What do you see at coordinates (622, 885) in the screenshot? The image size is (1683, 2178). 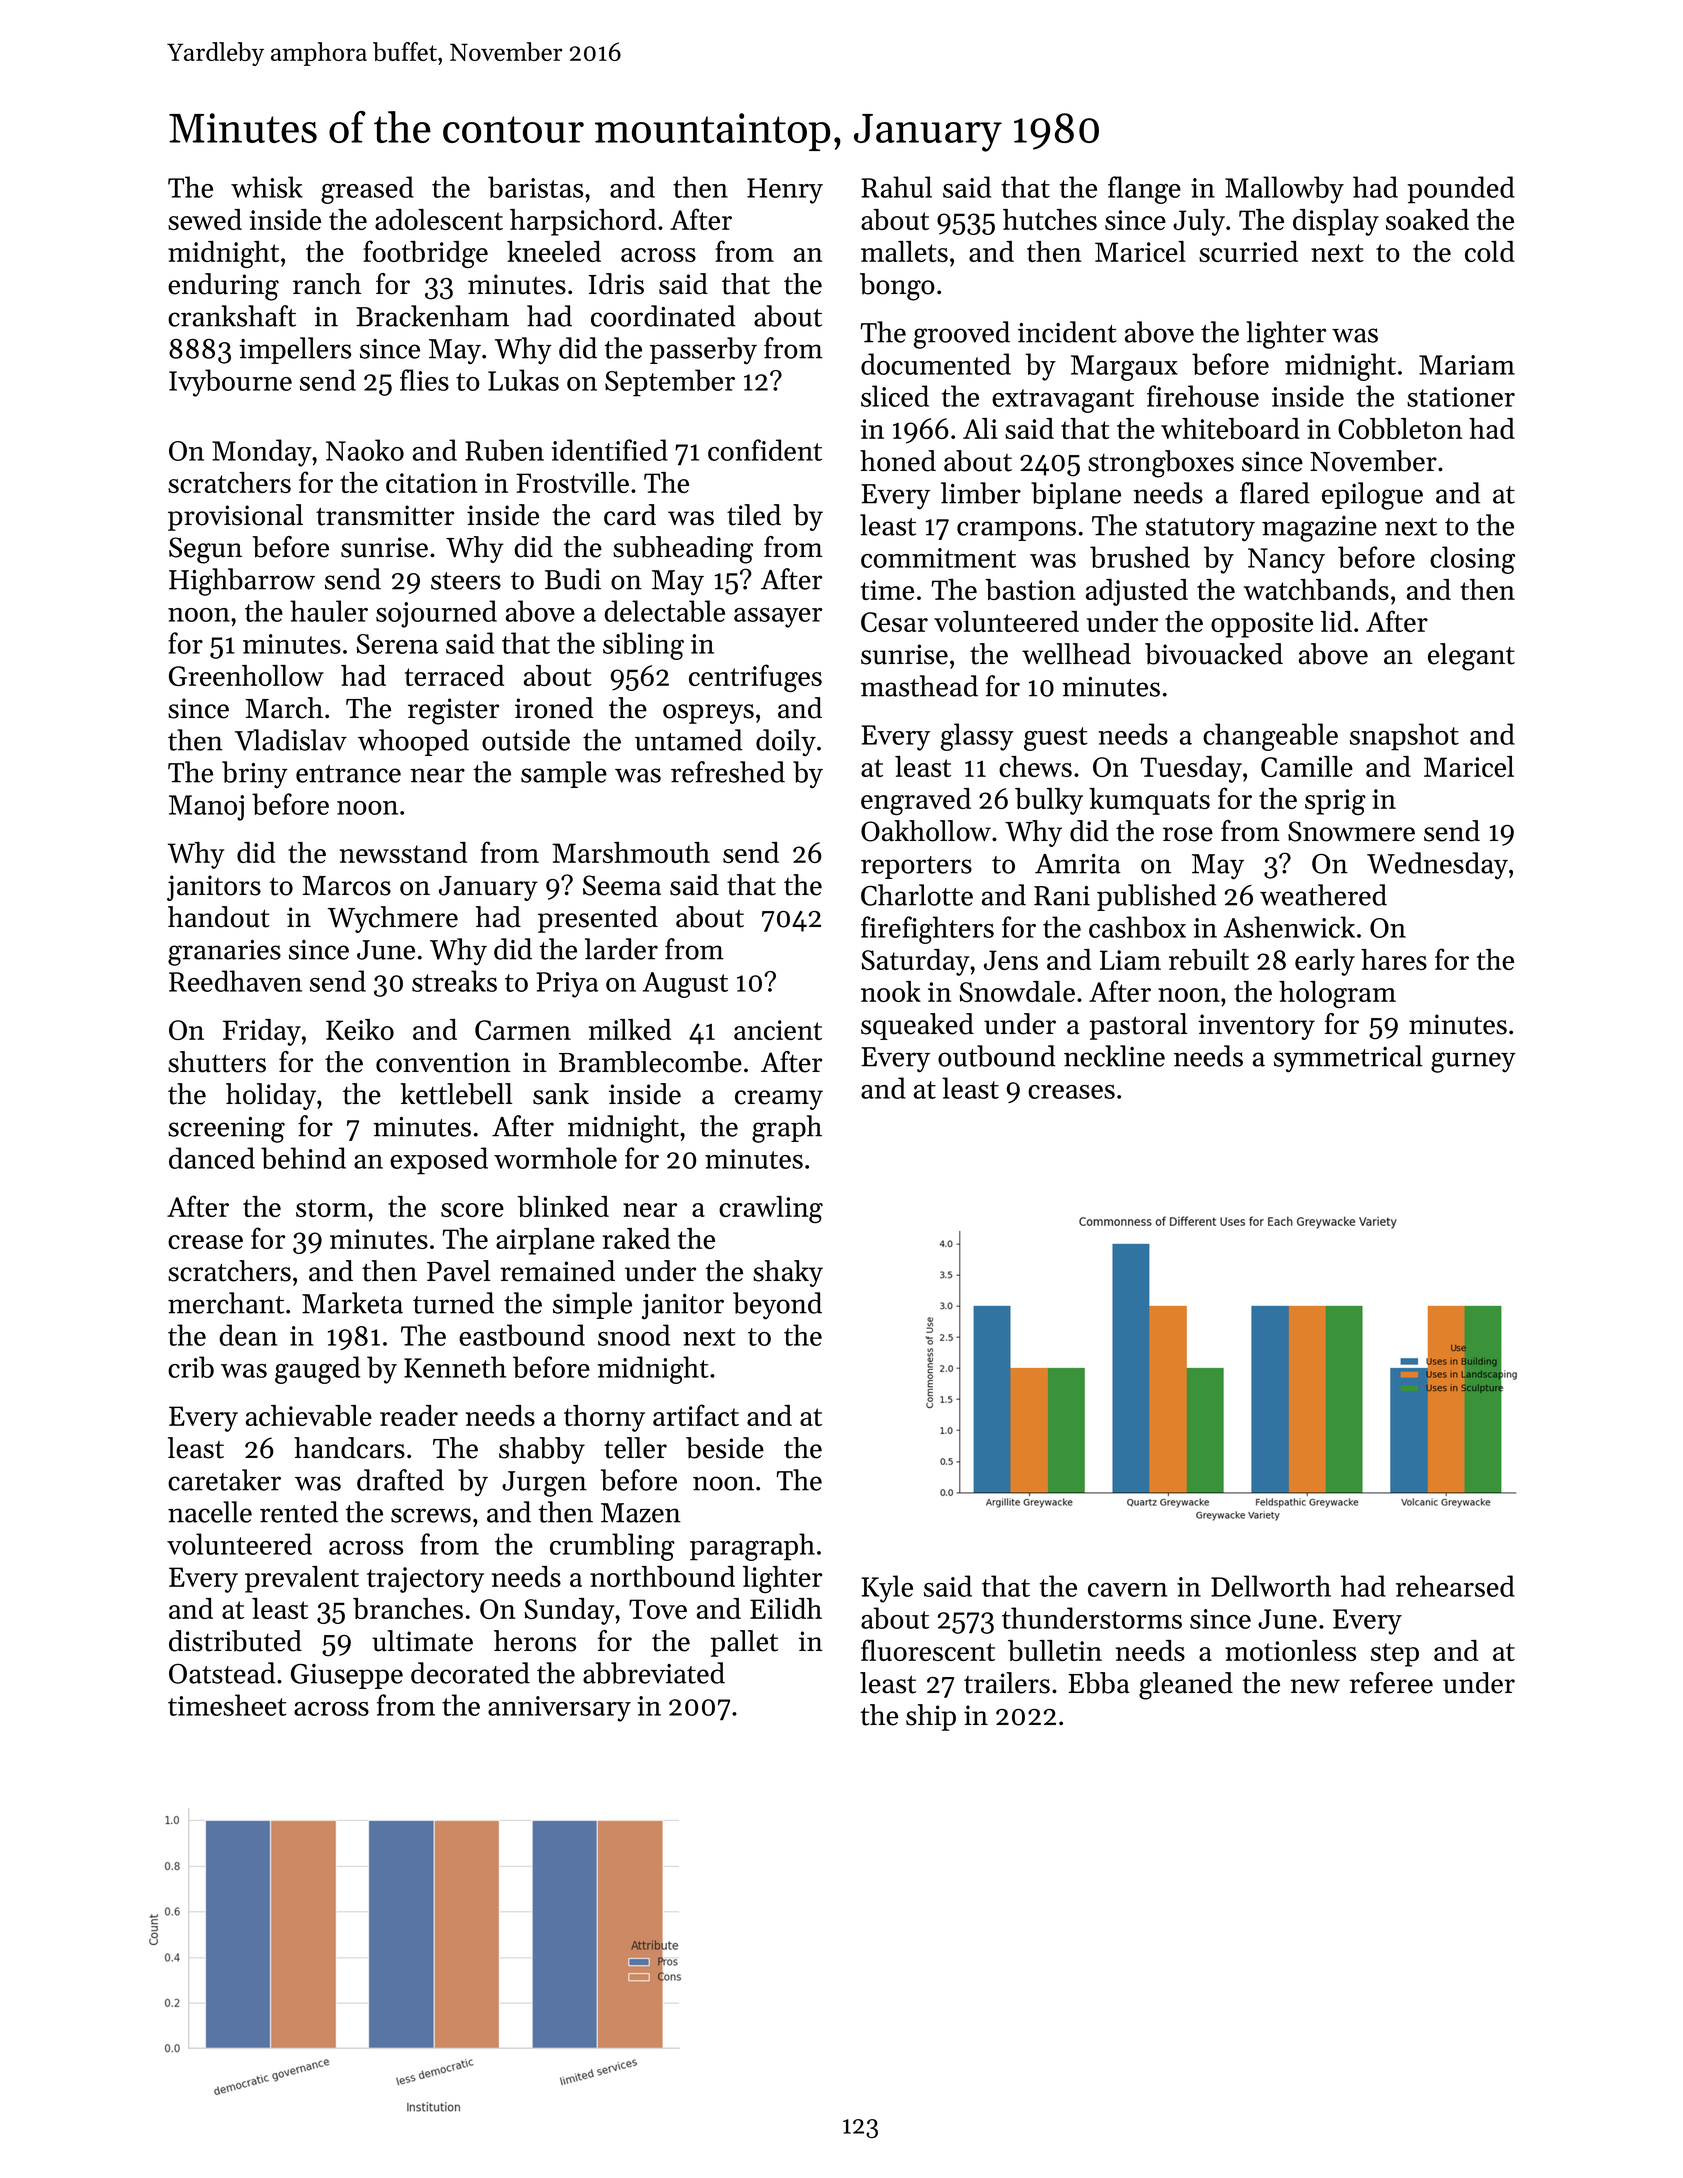 I see `Seema` at bounding box center [622, 885].
